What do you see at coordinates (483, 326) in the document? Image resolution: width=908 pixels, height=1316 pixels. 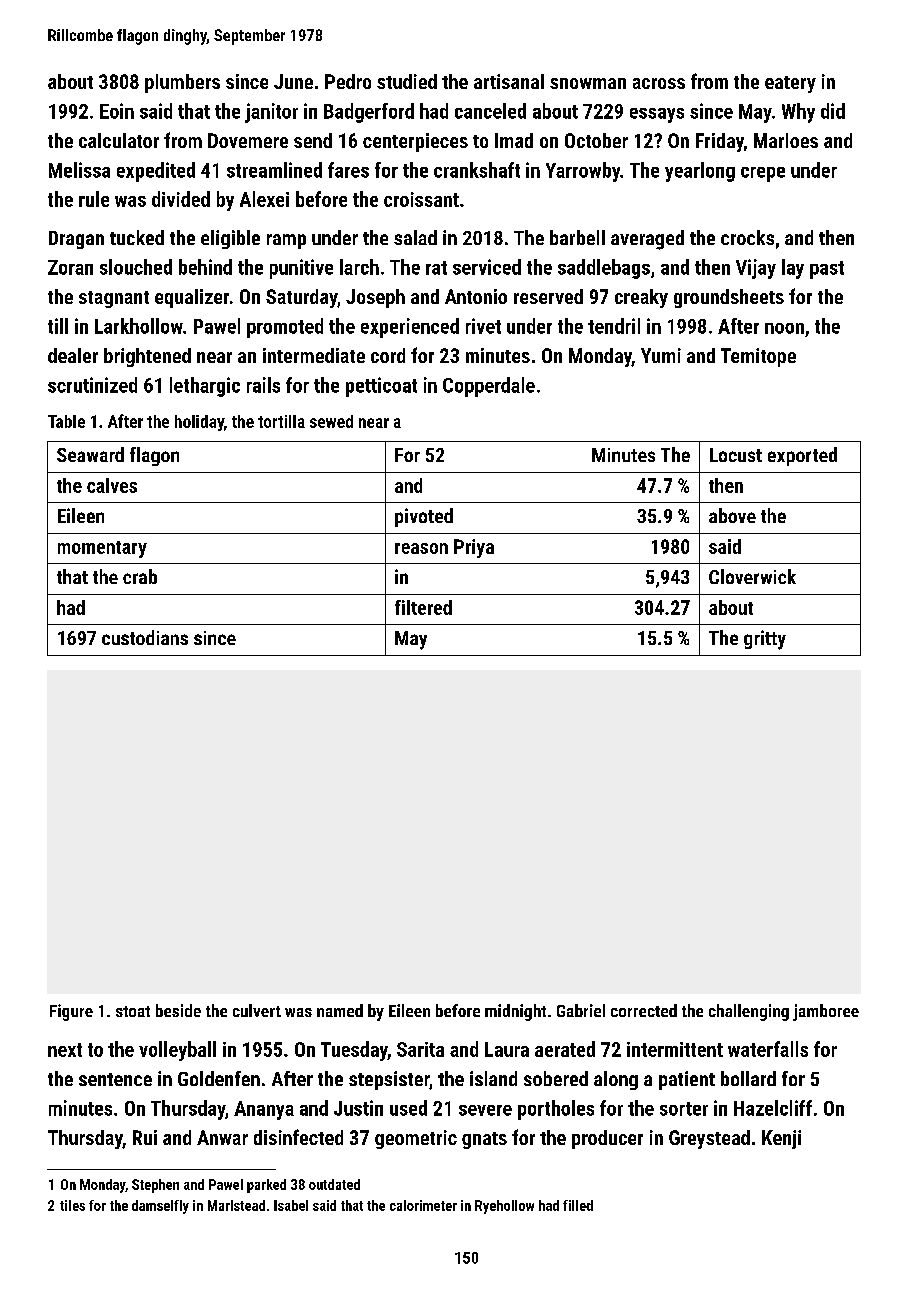 I see `rivet` at bounding box center [483, 326].
